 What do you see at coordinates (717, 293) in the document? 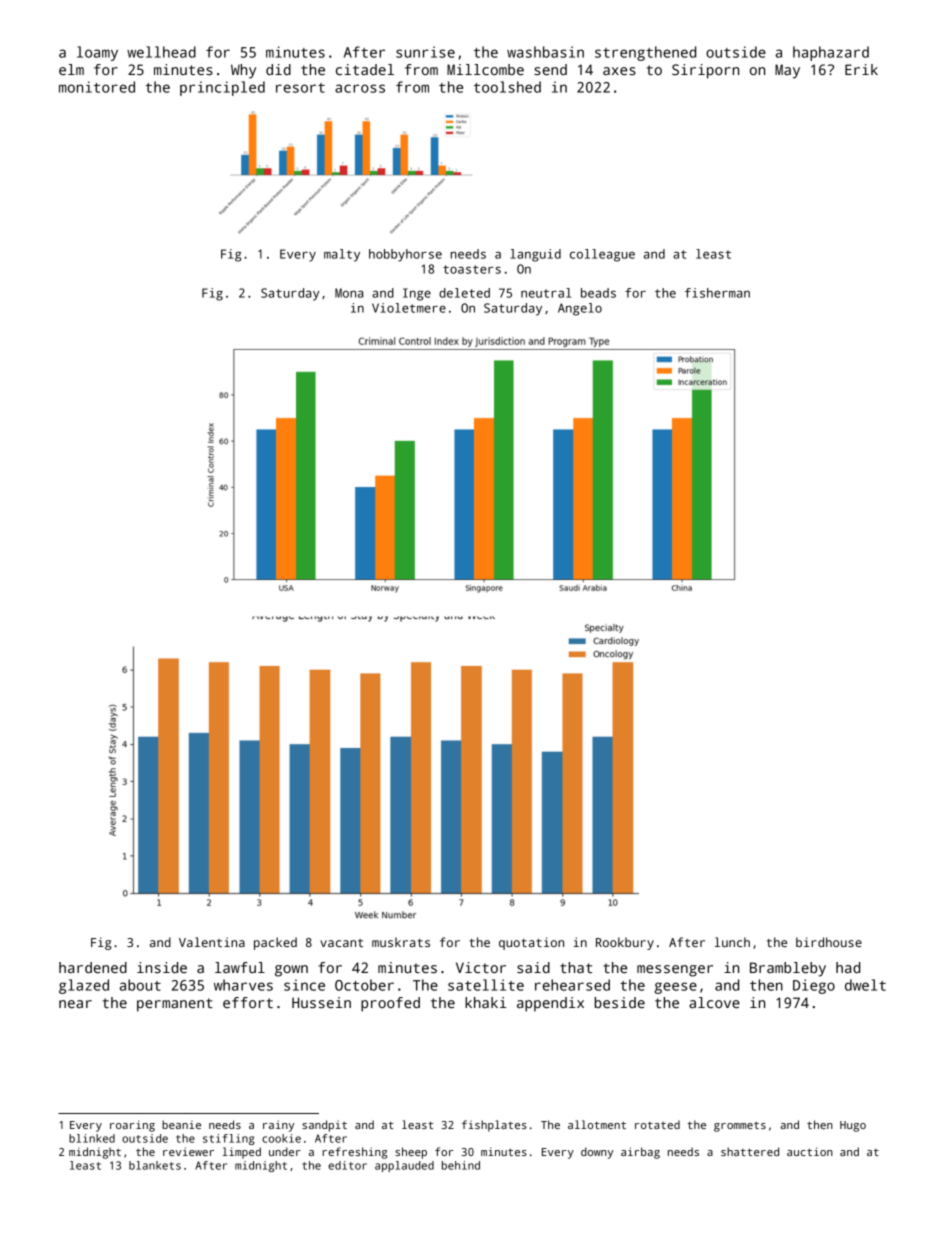
I see `fisherman` at bounding box center [717, 293].
